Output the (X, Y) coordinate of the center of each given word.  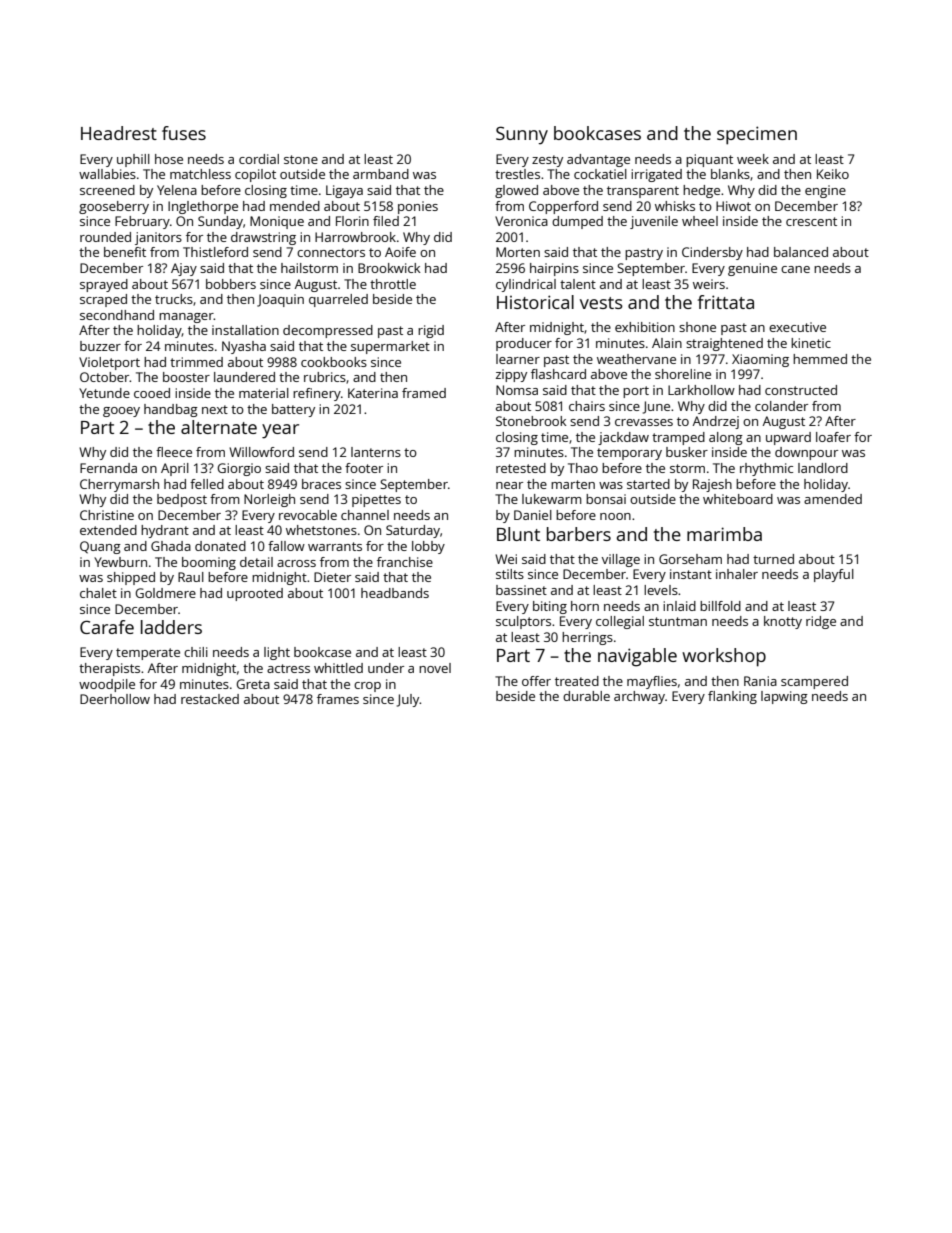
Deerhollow (115, 699)
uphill (133, 160)
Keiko (833, 174)
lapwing (784, 697)
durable (586, 696)
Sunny (522, 135)
